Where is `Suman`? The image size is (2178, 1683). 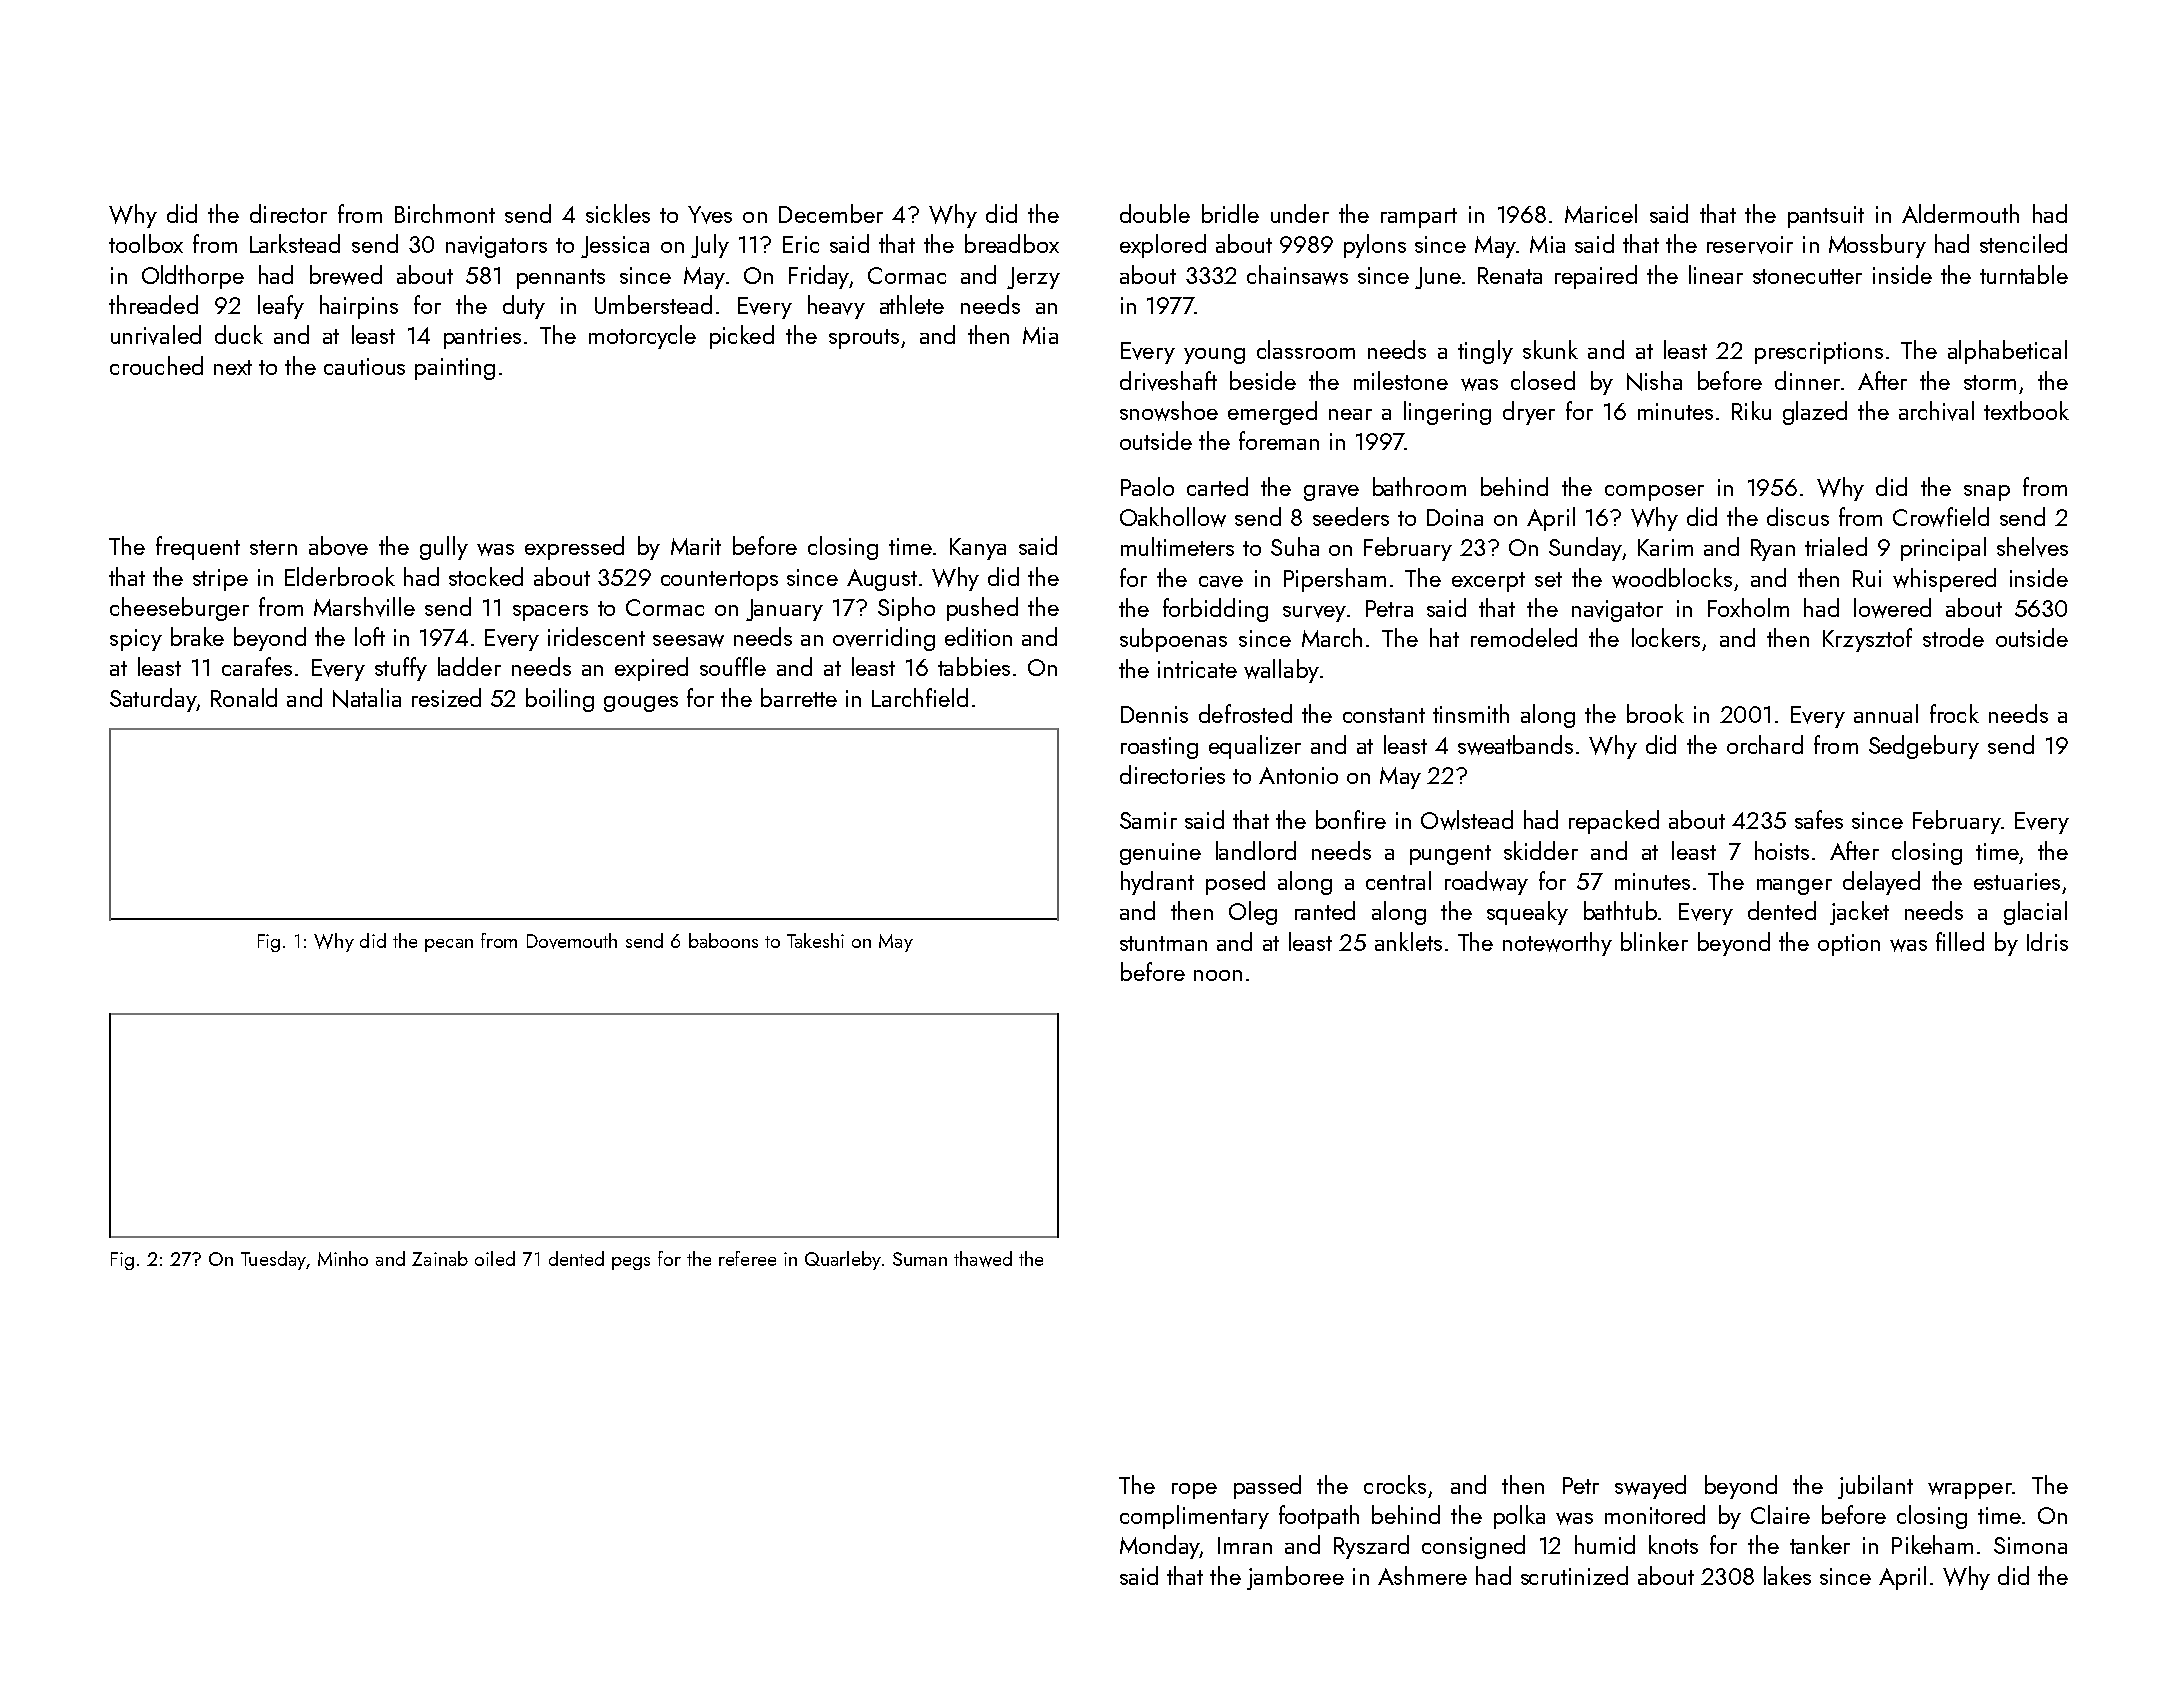 Suman is located at coordinates (920, 1259).
